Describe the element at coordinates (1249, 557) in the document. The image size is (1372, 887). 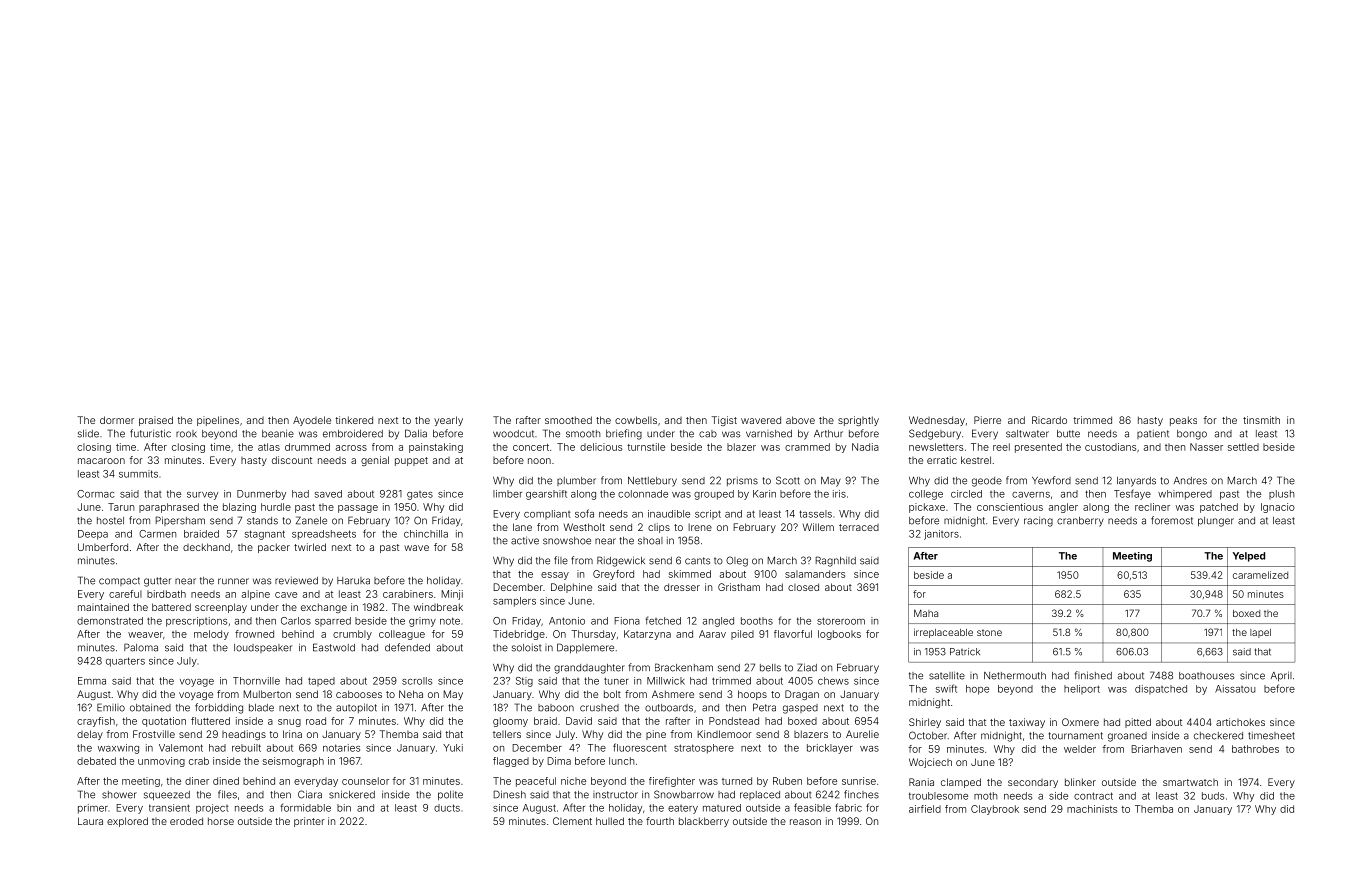
I see `Yelped` at that location.
